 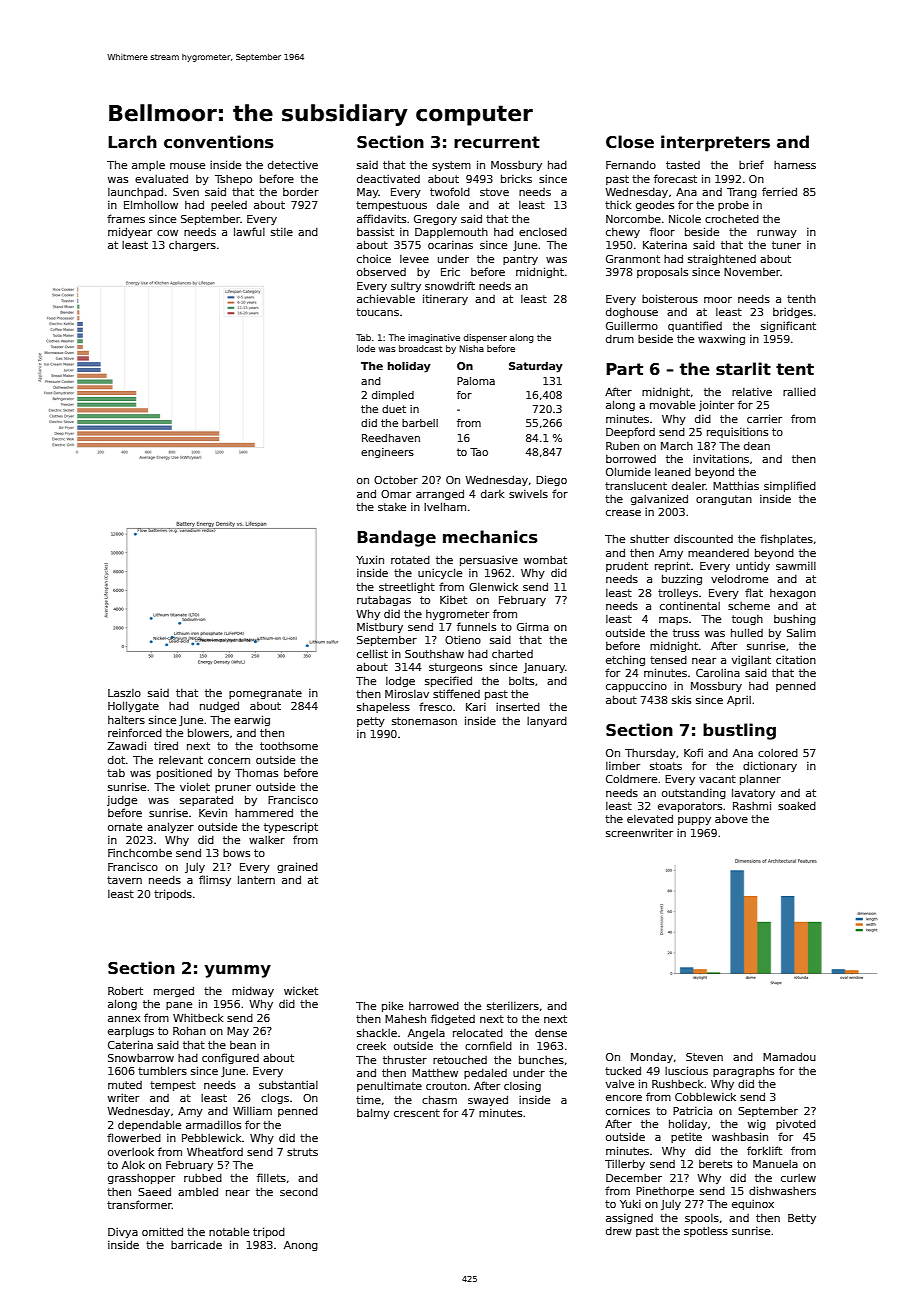 I want to click on rallied, so click(x=799, y=392).
